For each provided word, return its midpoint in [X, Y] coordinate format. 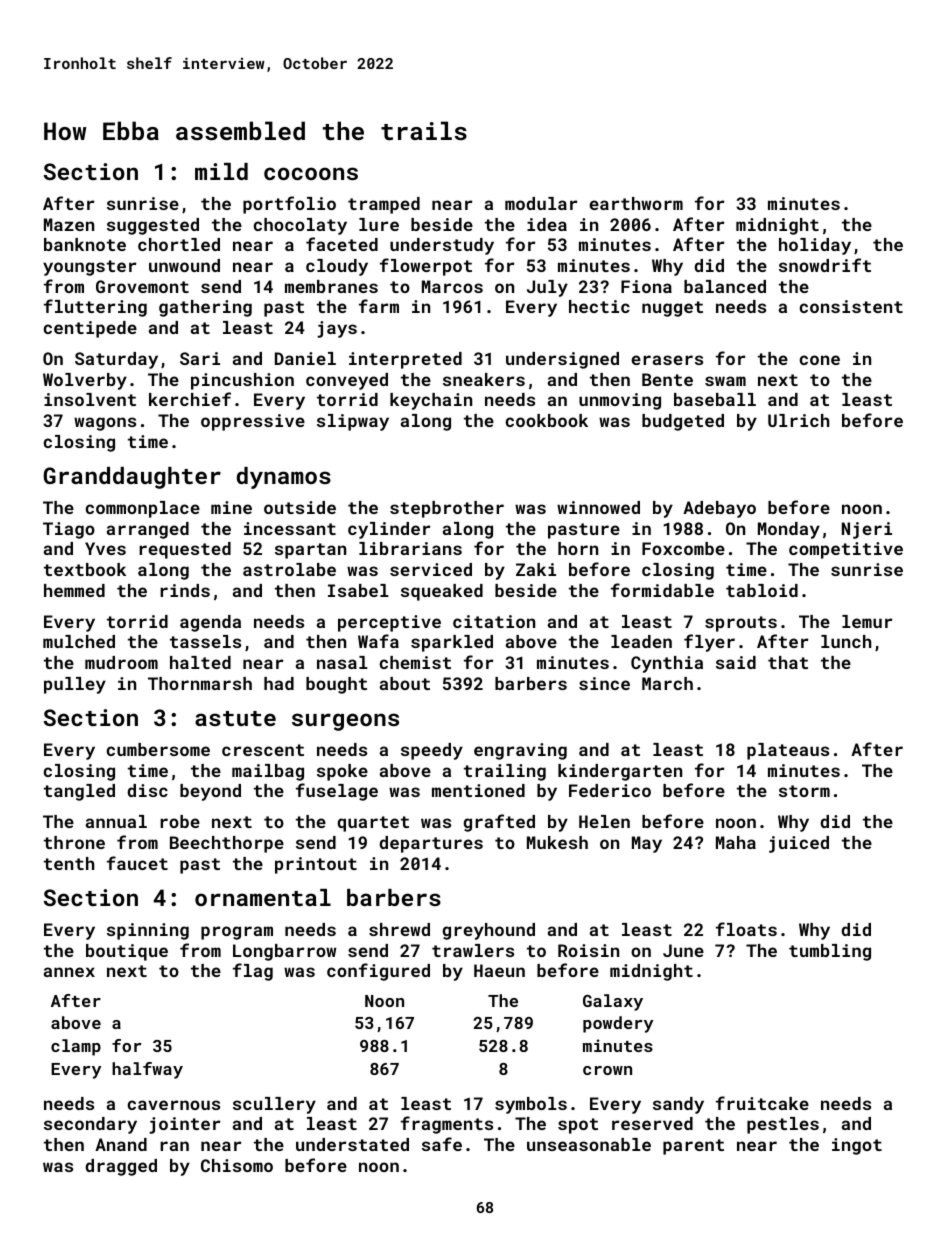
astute [235, 718]
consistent [851, 306]
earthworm [636, 203]
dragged [121, 1167]
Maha [736, 842]
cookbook [547, 420]
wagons [105, 424]
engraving [520, 751]
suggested [153, 226]
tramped [384, 205]
